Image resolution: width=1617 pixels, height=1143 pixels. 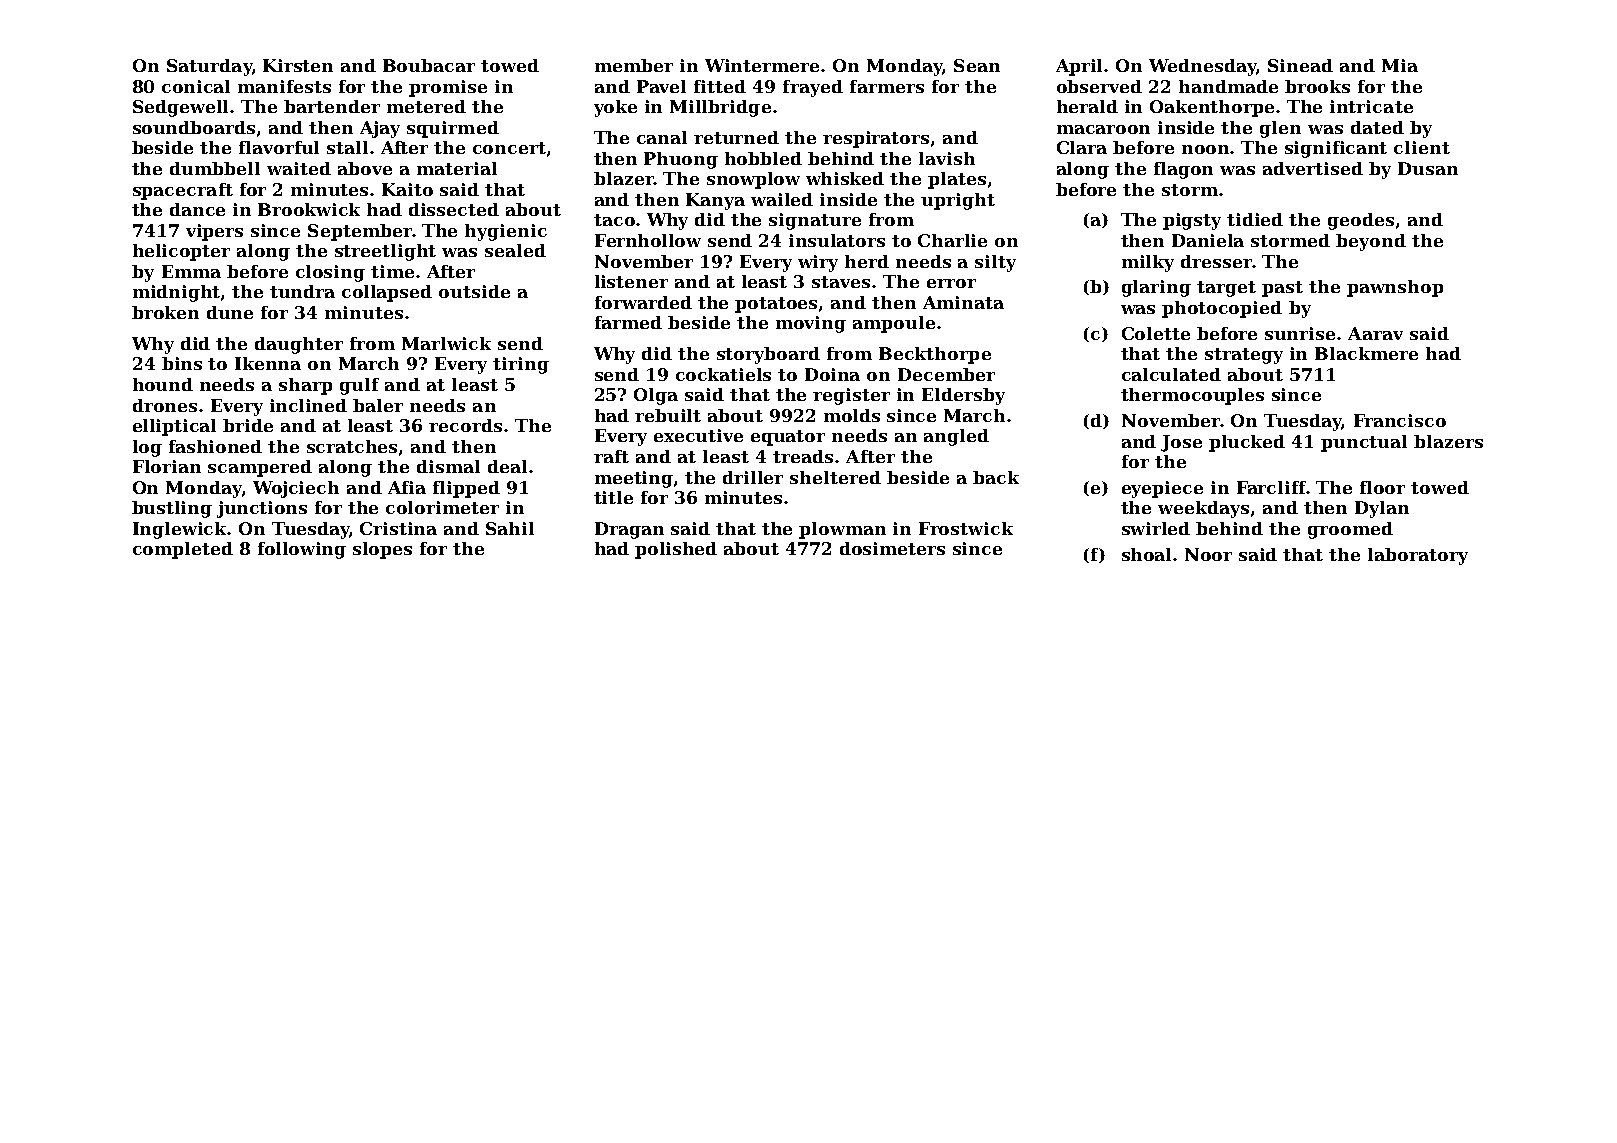 I want to click on Beckthorpe, so click(x=935, y=355).
